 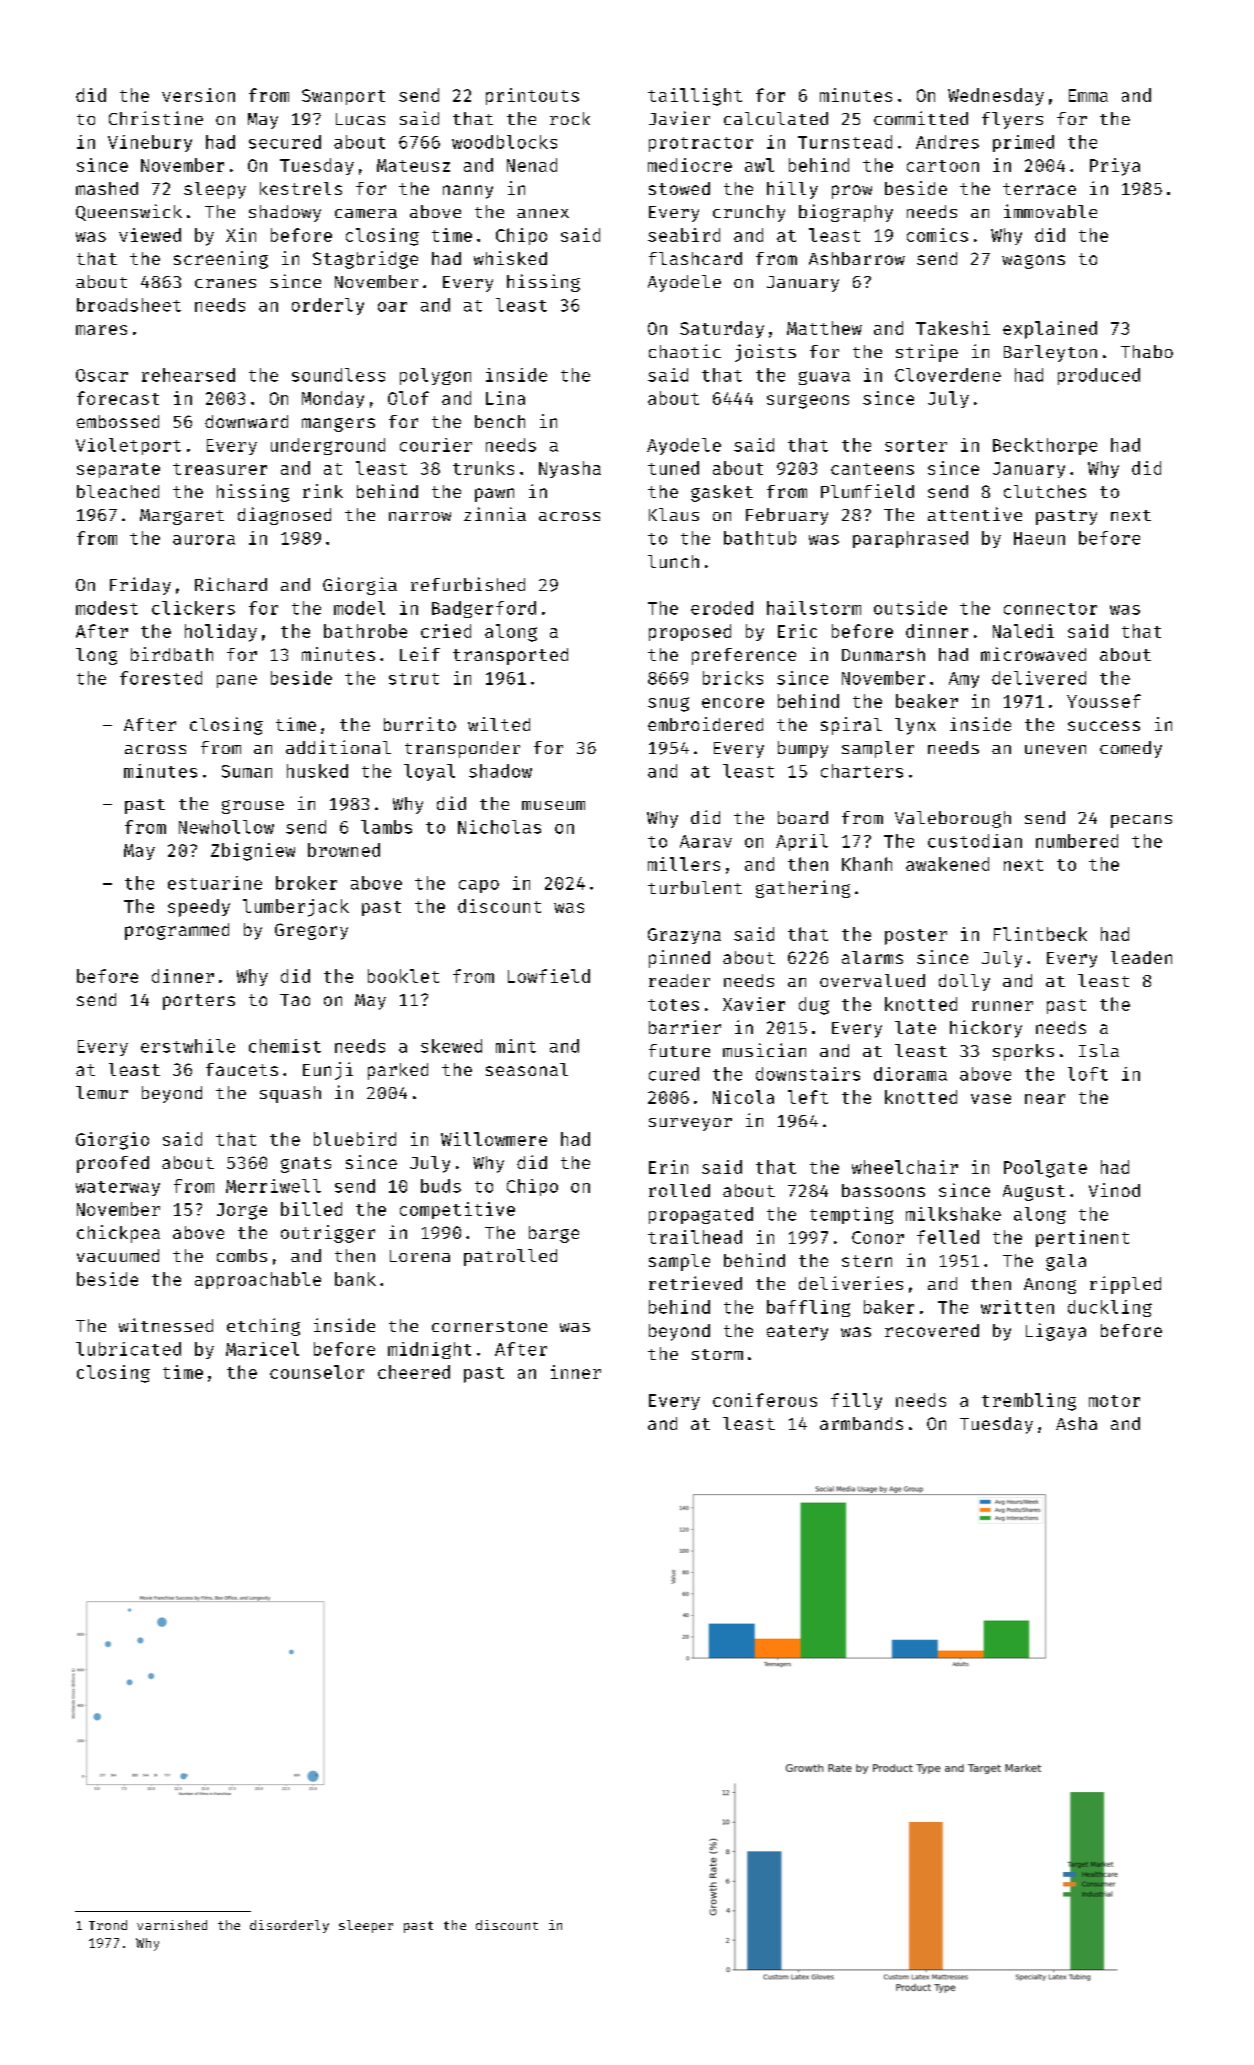 What do you see at coordinates (128, 1349) in the screenshot?
I see `lubricated` at bounding box center [128, 1349].
